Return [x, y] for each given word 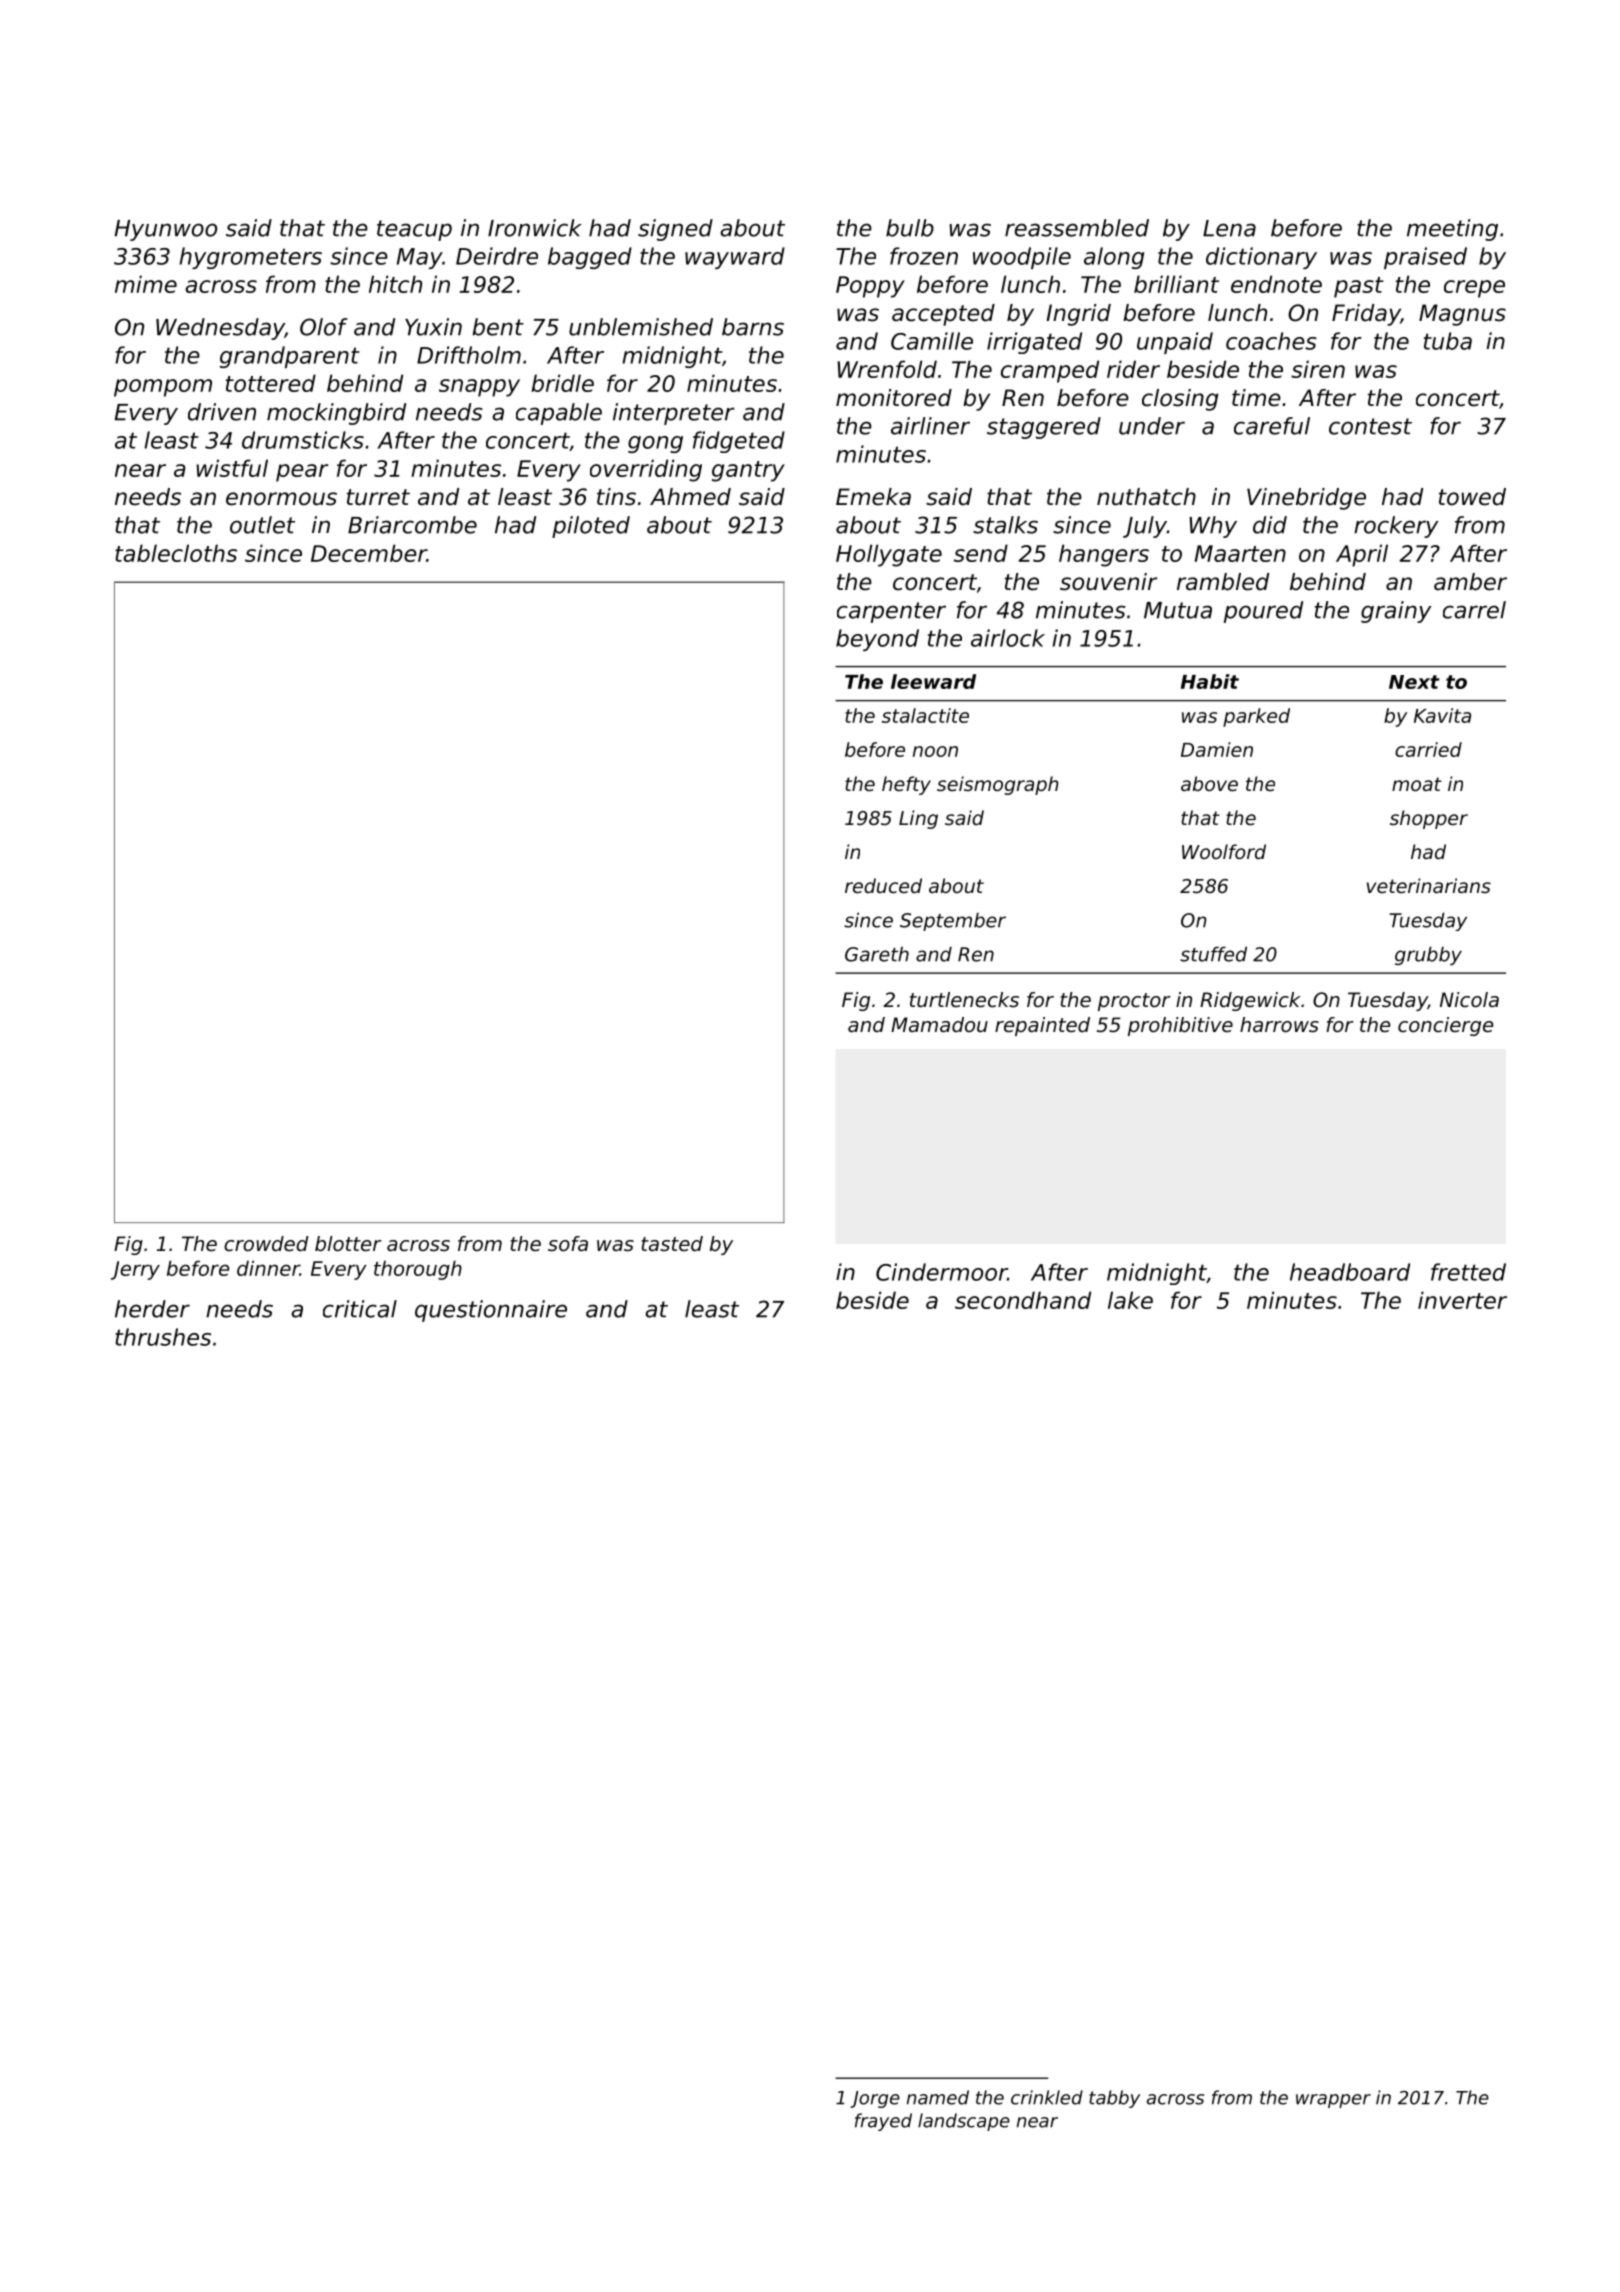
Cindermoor [942, 1272]
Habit [1210, 681]
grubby [1428, 955]
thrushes [163, 1337]
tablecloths [176, 553]
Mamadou [939, 1024]
